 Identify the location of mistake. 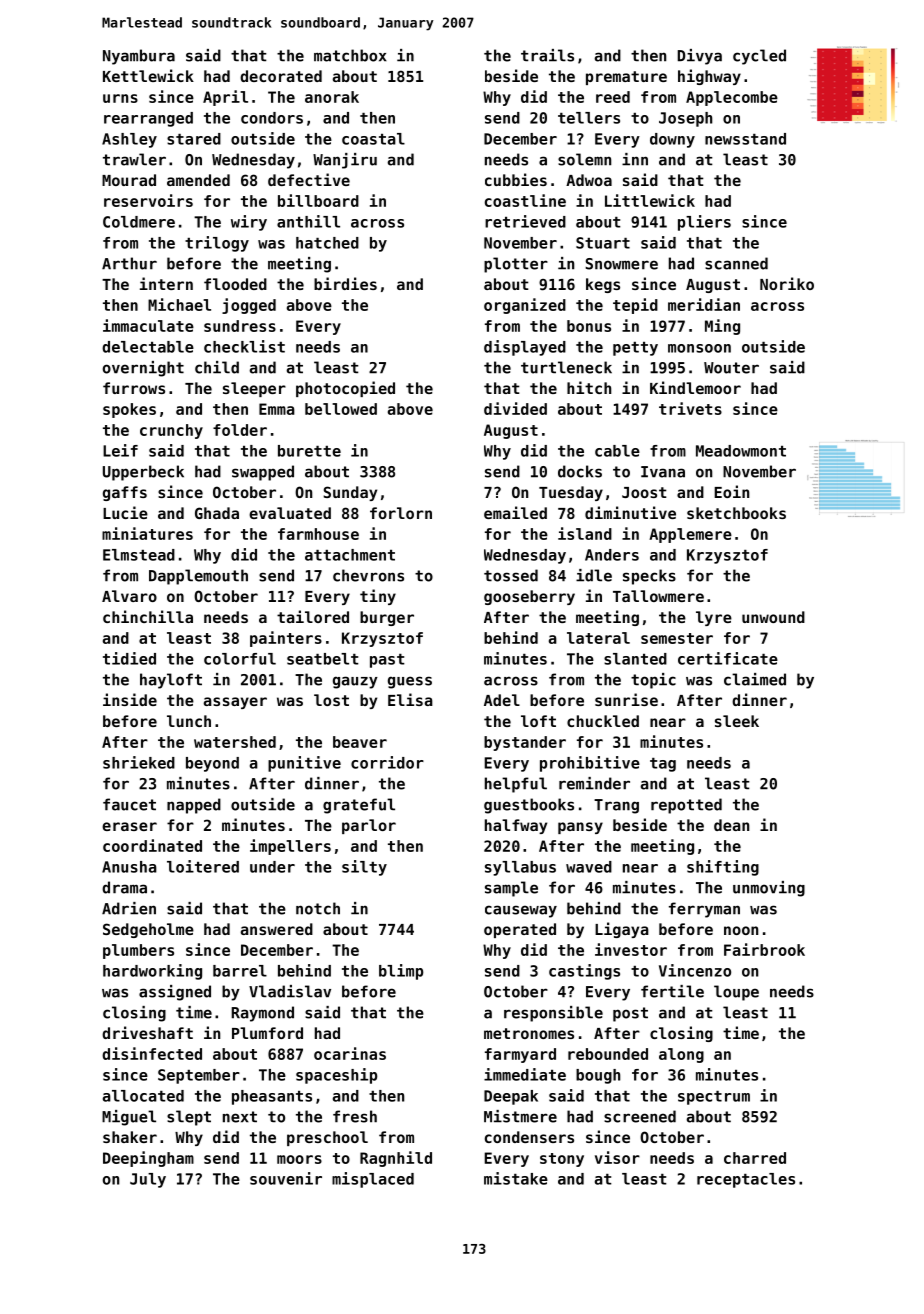
(516, 1178).
